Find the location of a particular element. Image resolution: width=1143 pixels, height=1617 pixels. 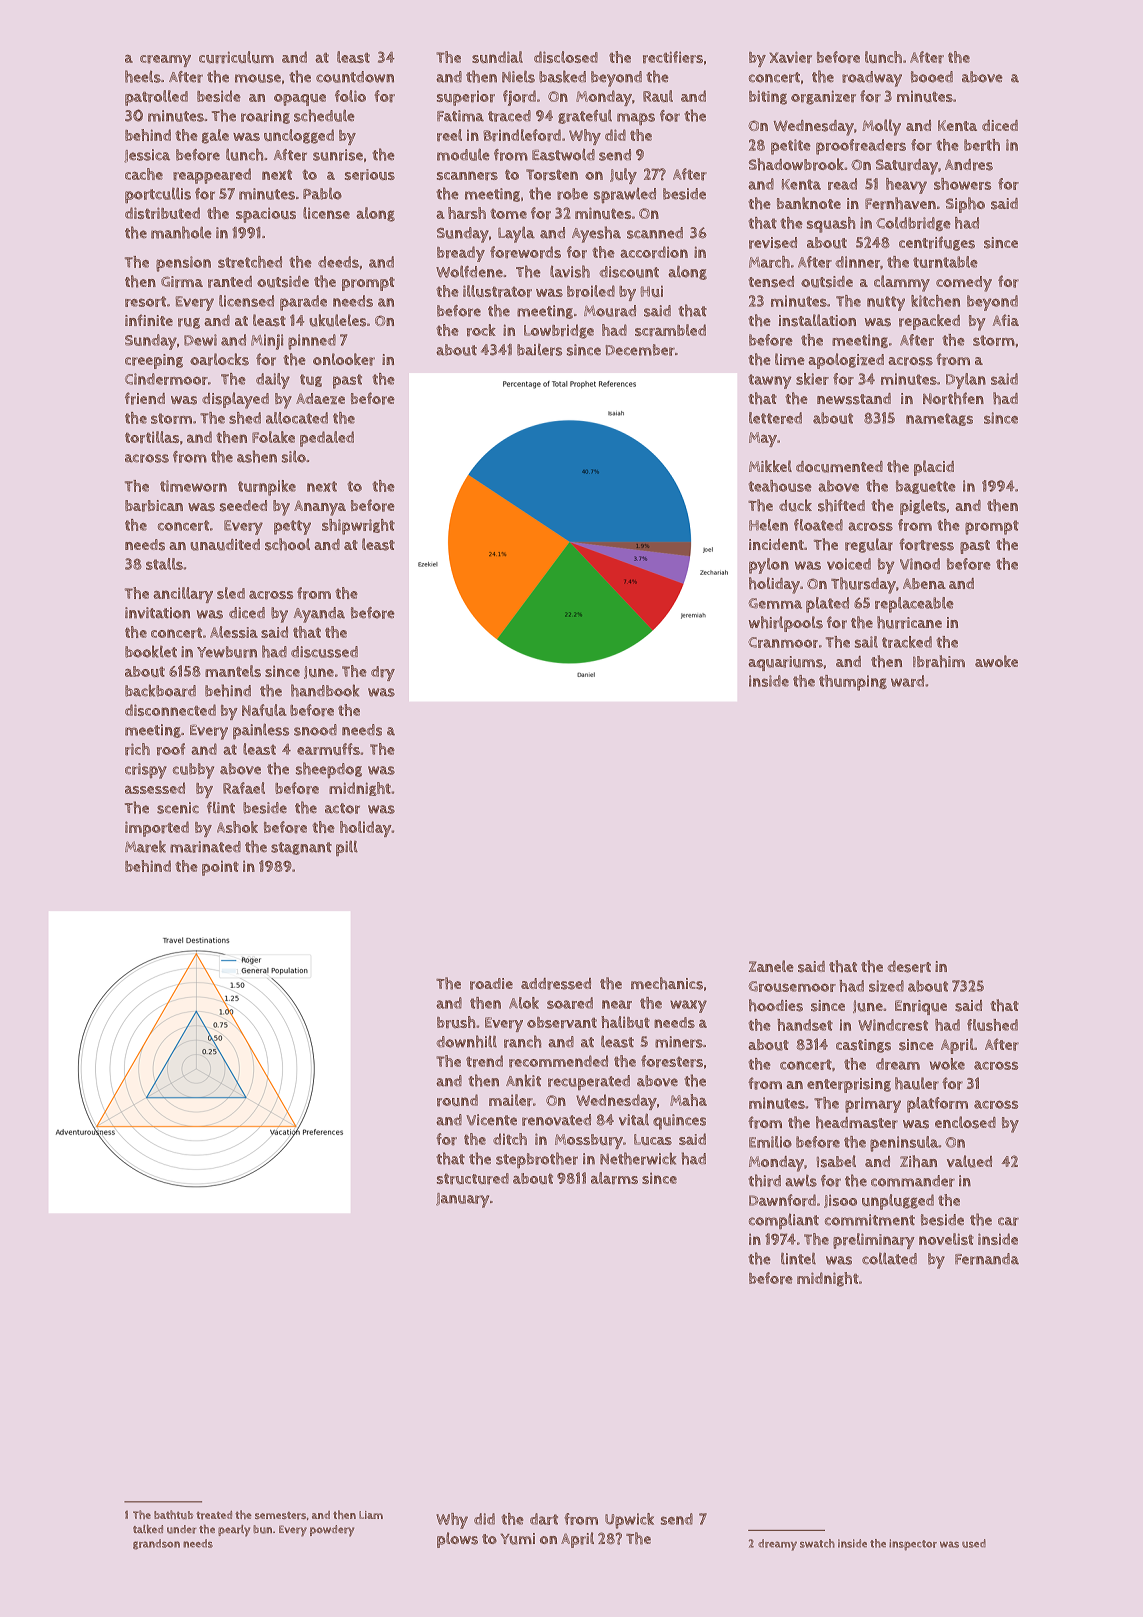

Raul is located at coordinates (658, 96).
